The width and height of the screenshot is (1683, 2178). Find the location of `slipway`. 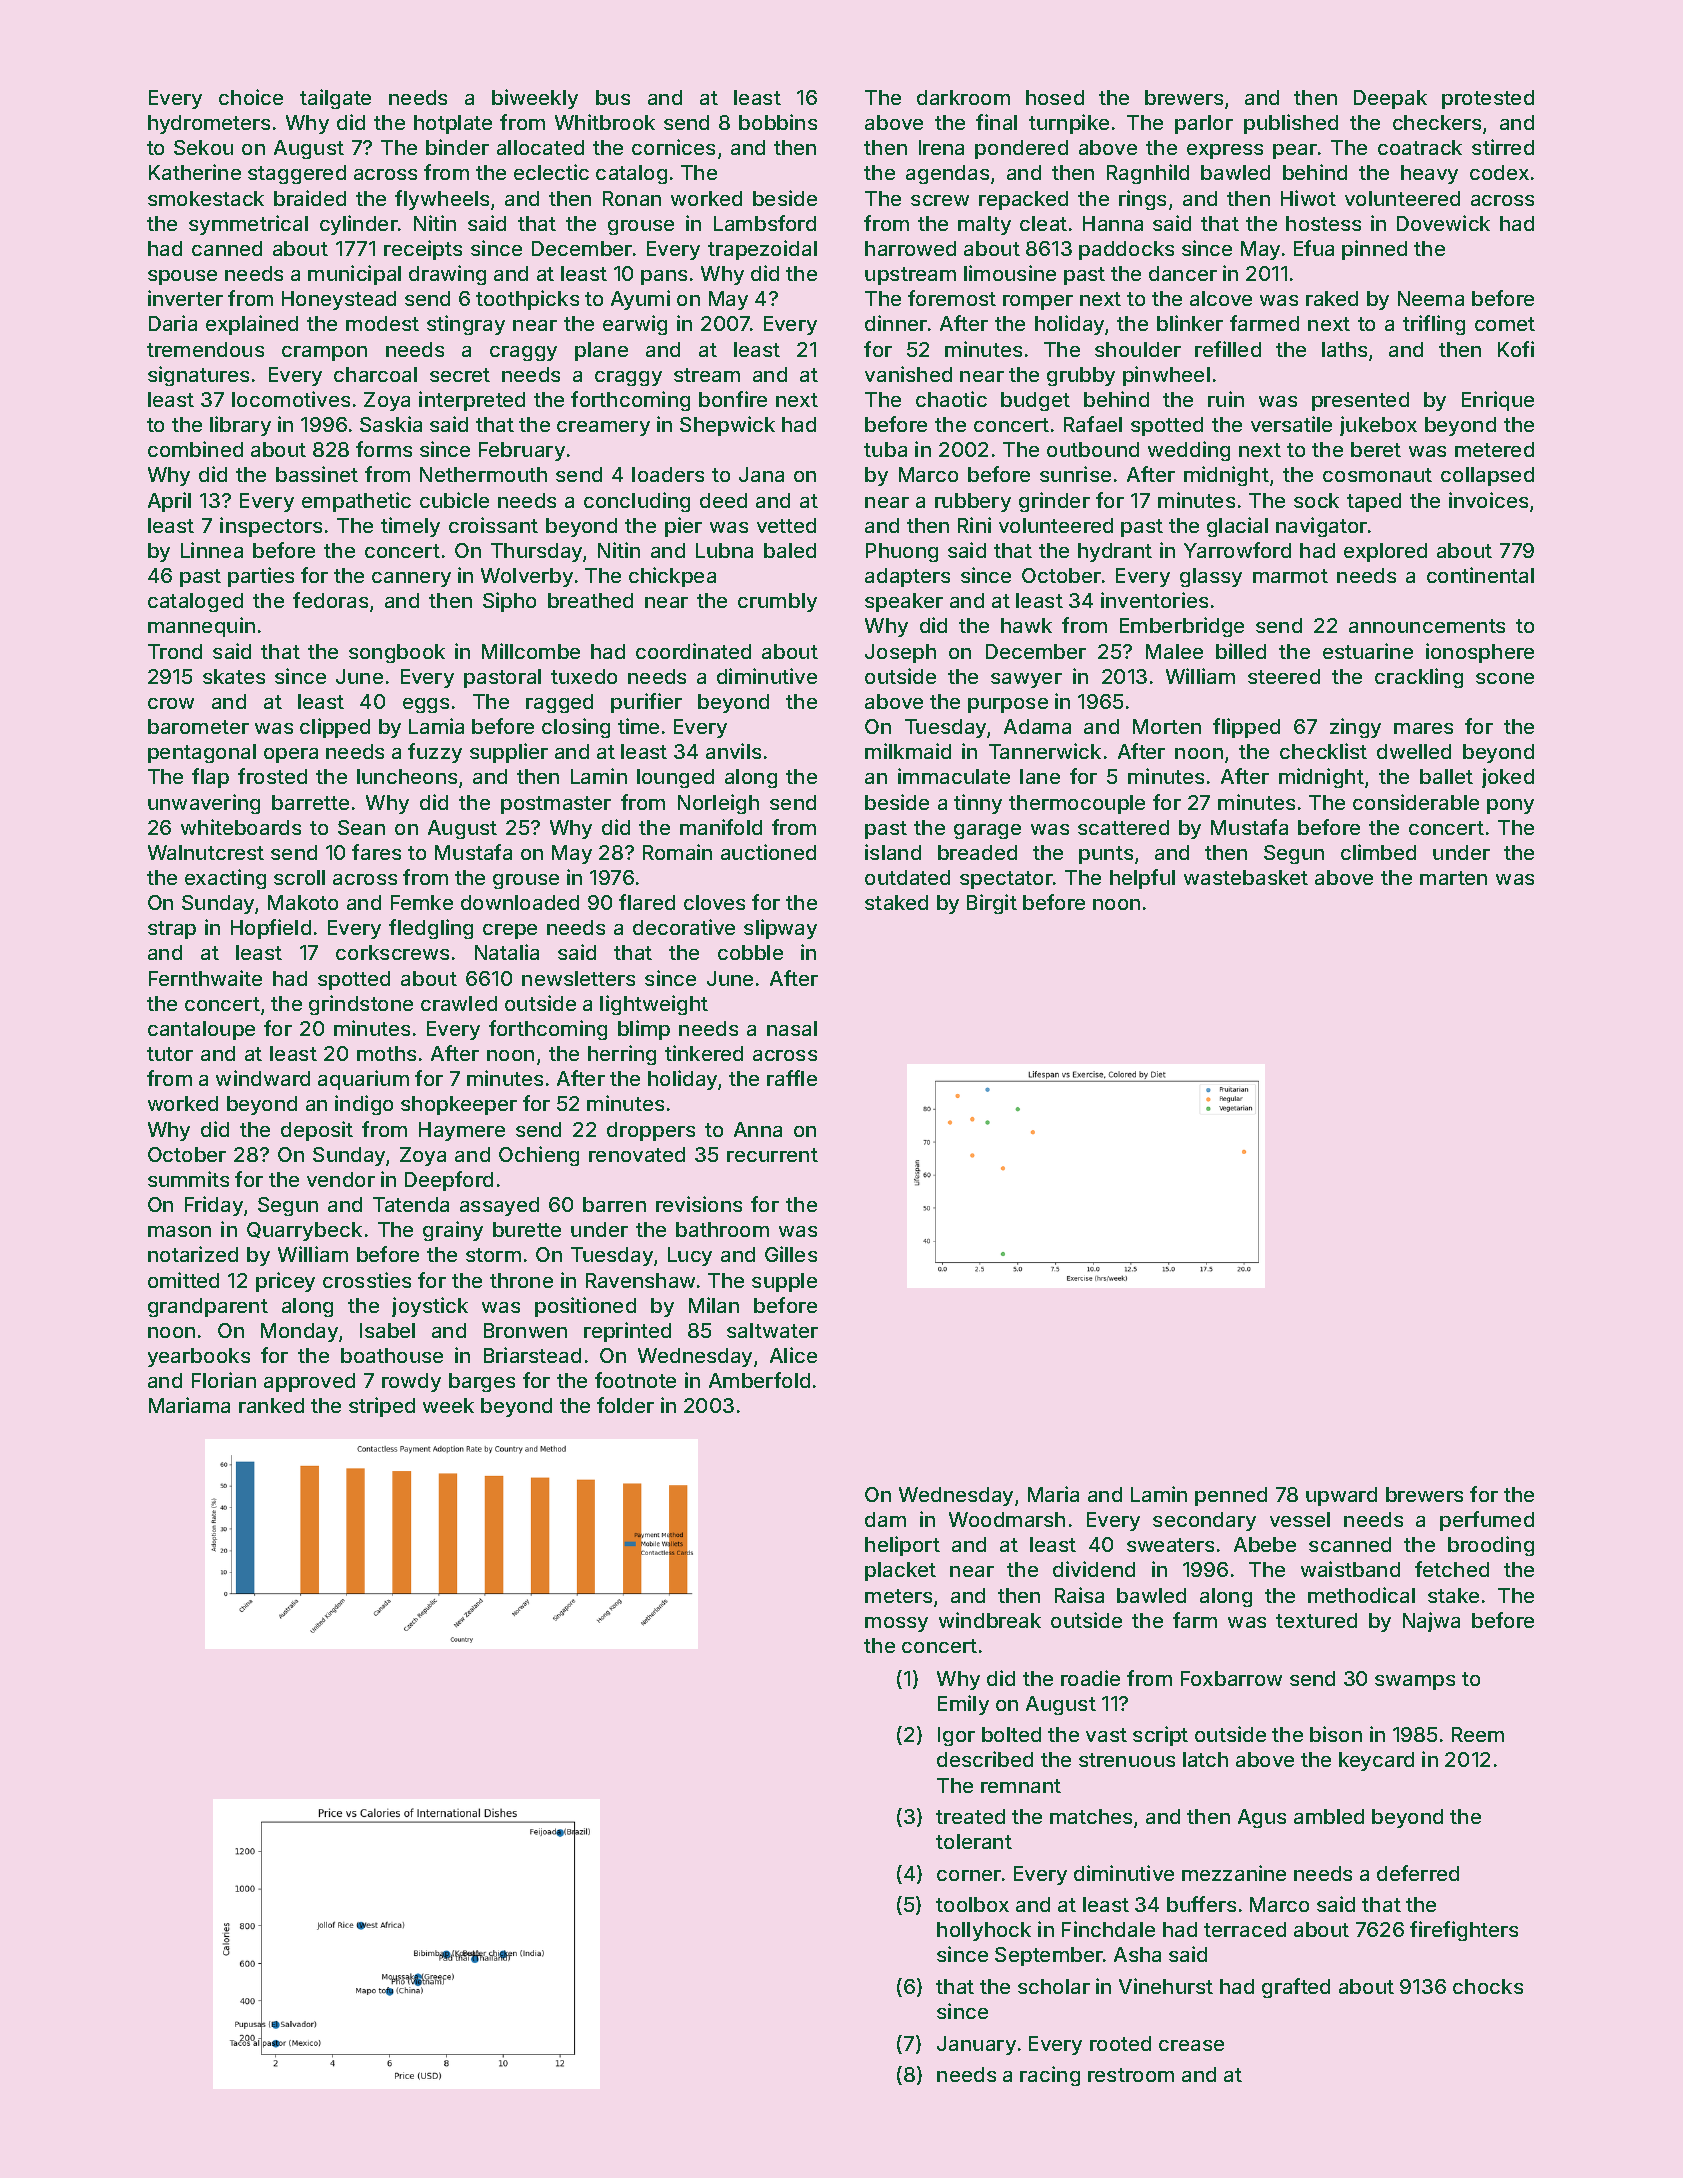

slipway is located at coordinates (780, 929).
